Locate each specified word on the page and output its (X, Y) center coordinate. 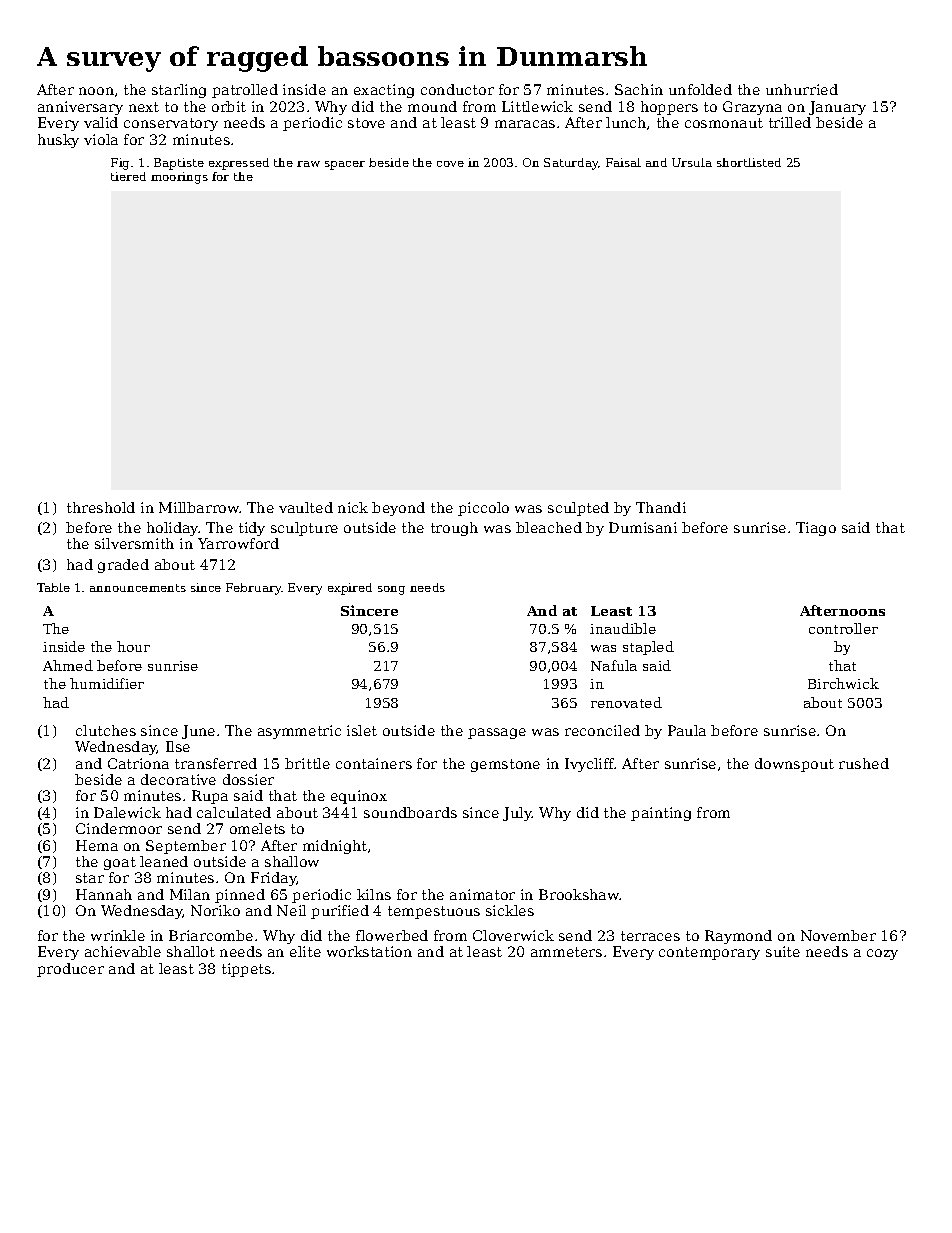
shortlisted (749, 162)
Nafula (614, 665)
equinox (359, 797)
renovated (626, 702)
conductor (457, 89)
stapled (648, 648)
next (144, 107)
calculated (234, 812)
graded (123, 566)
